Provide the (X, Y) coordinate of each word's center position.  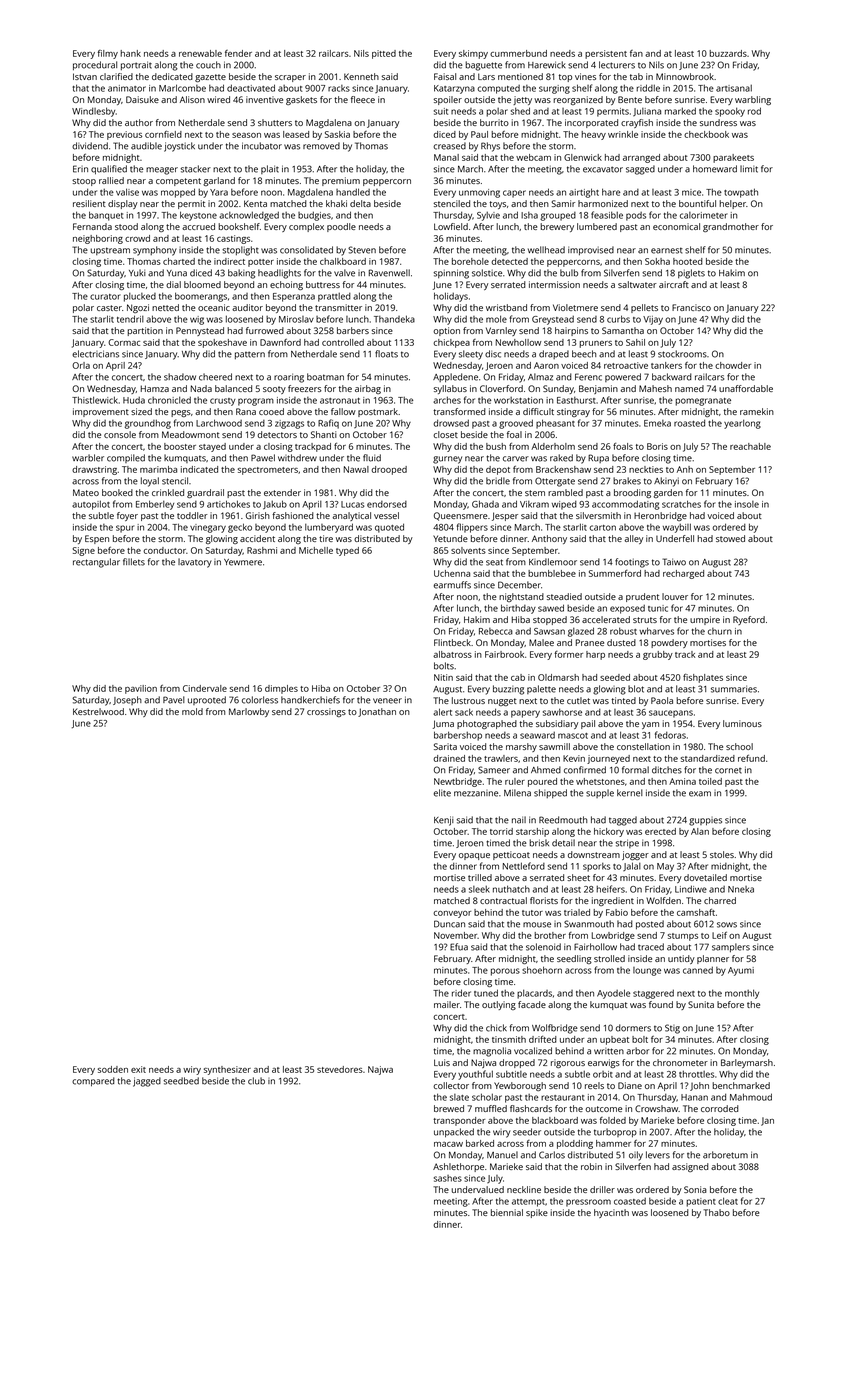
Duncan (449, 924)
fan (636, 53)
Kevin (574, 758)
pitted (384, 54)
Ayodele (613, 994)
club (256, 1081)
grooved (516, 424)
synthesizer (227, 1070)
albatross (452, 654)
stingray (573, 412)
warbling (753, 100)
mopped (178, 193)
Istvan (85, 76)
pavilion (141, 689)
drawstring (94, 470)
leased (296, 134)
